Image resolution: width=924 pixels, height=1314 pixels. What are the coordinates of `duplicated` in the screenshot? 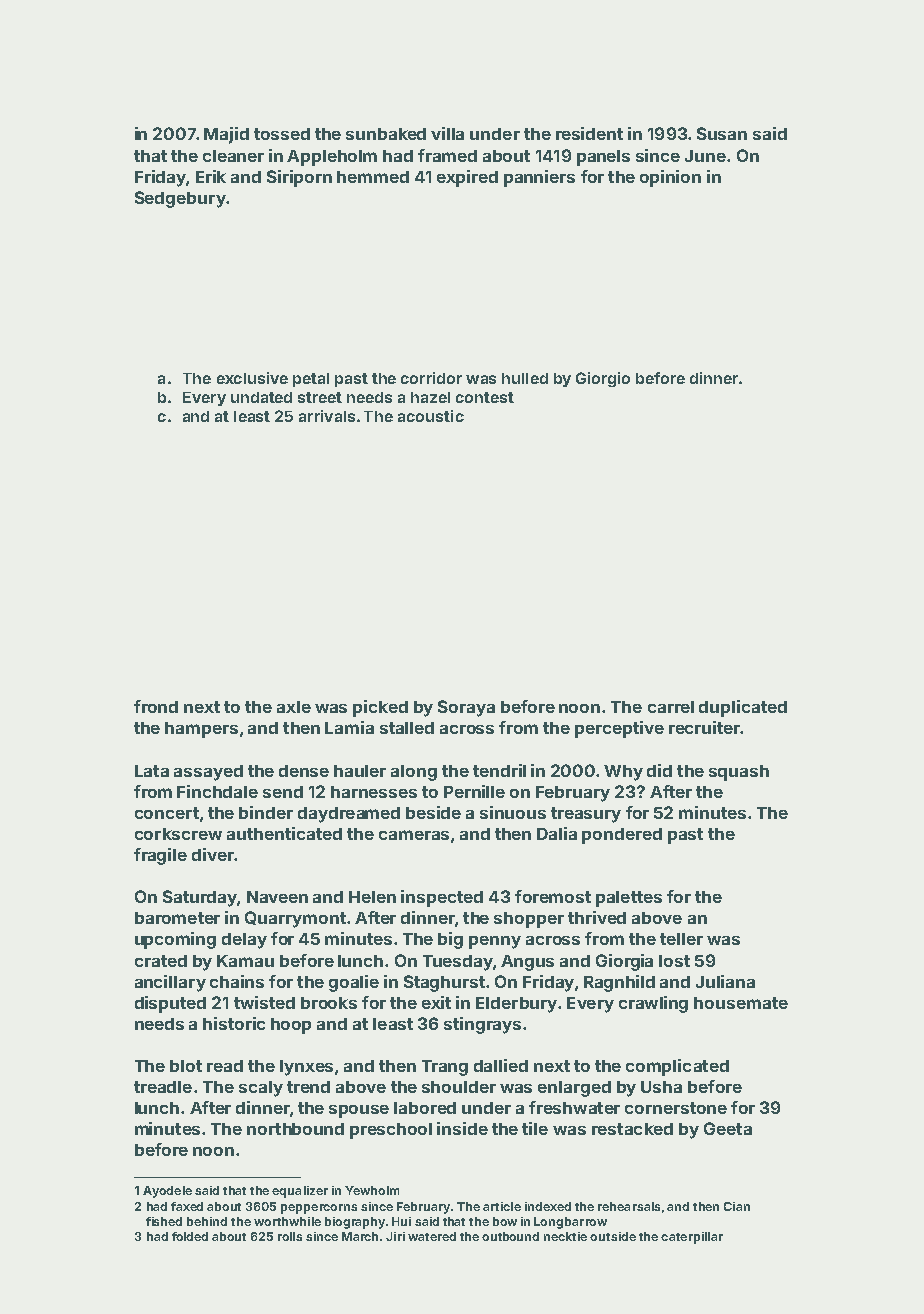 It's located at (743, 708).
